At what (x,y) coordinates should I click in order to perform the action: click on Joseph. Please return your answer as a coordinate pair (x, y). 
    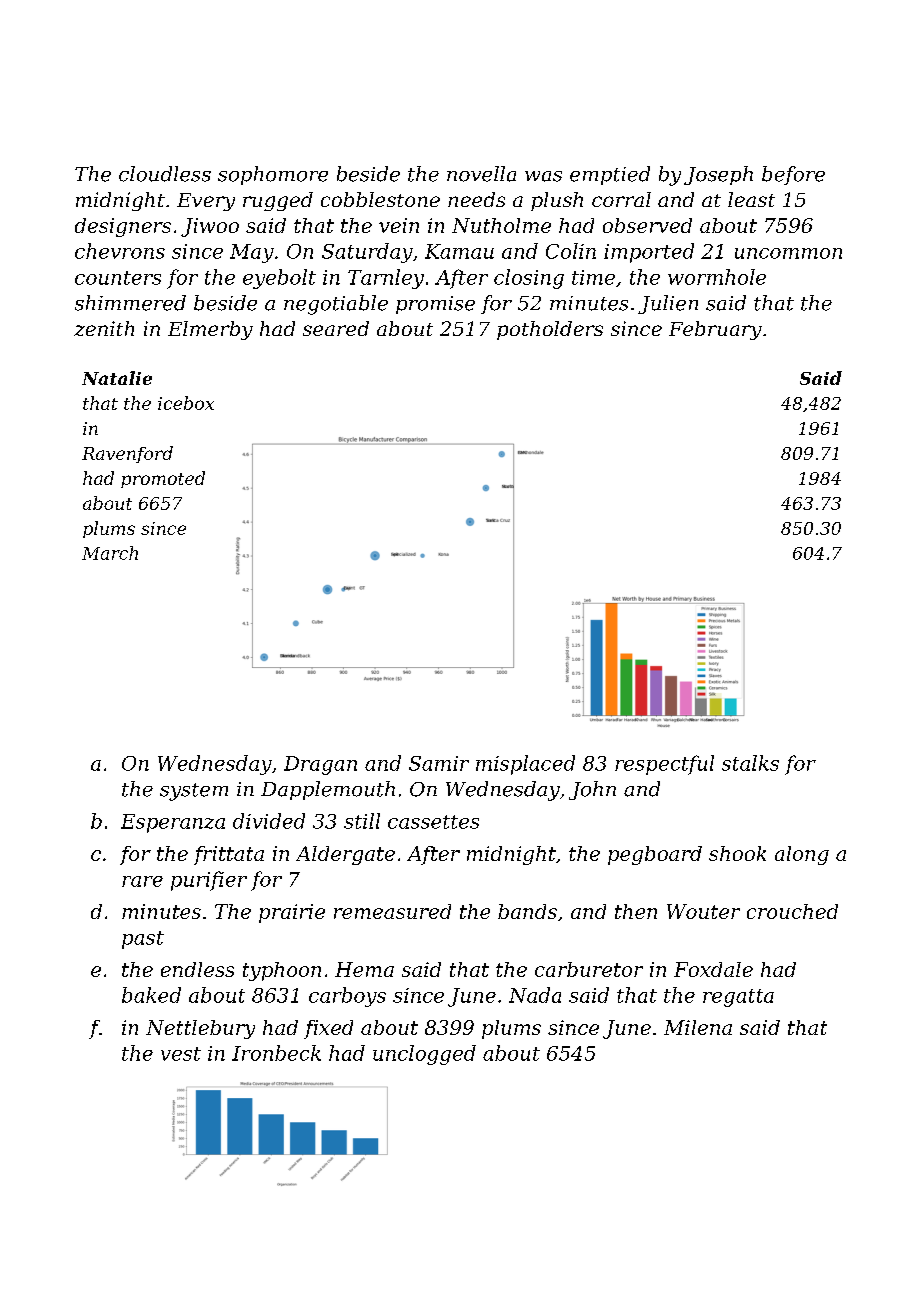
    Looking at the image, I should click on (718, 175).
